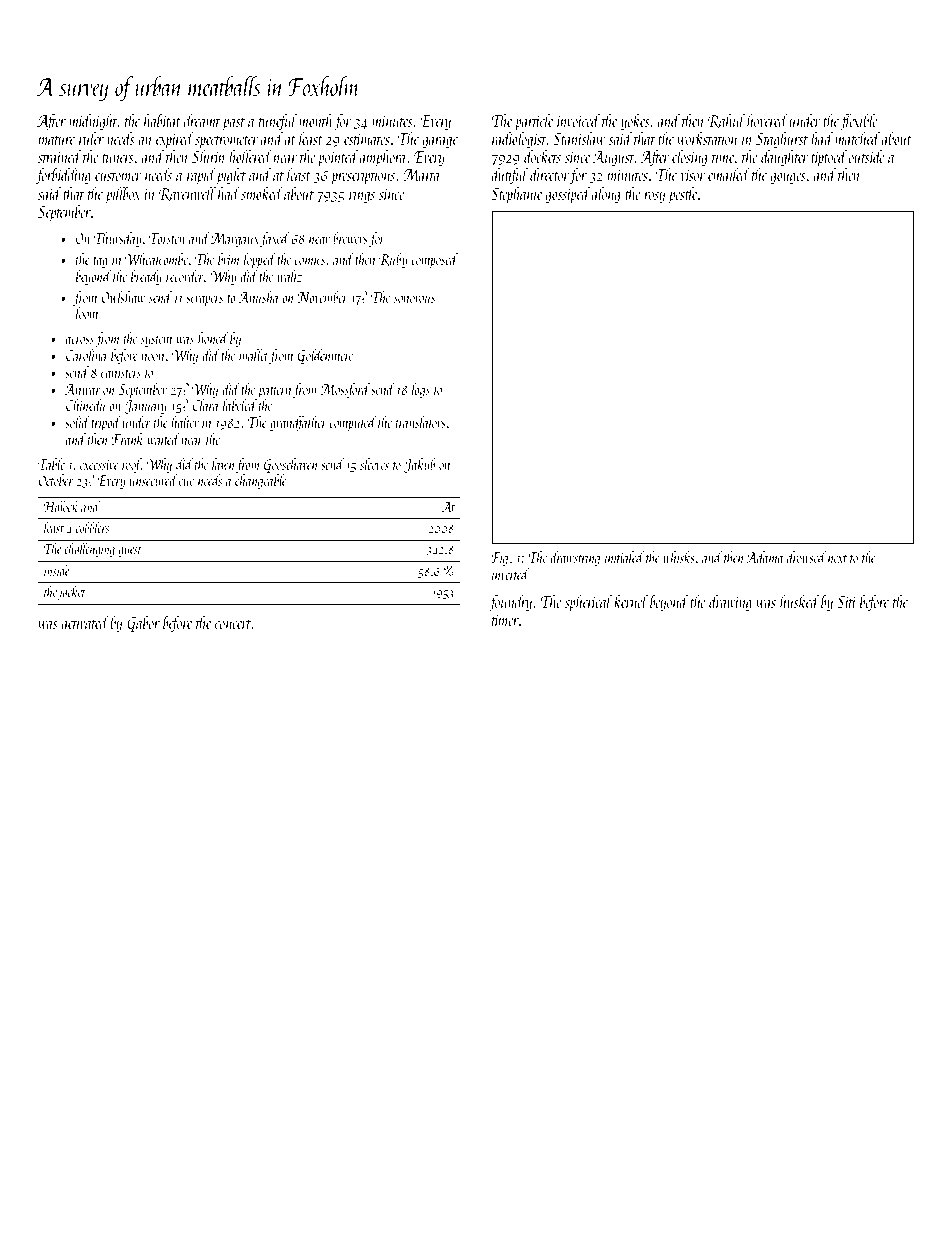 The height and width of the page is (1233, 952). What do you see at coordinates (859, 122) in the page?
I see `flexible` at bounding box center [859, 122].
